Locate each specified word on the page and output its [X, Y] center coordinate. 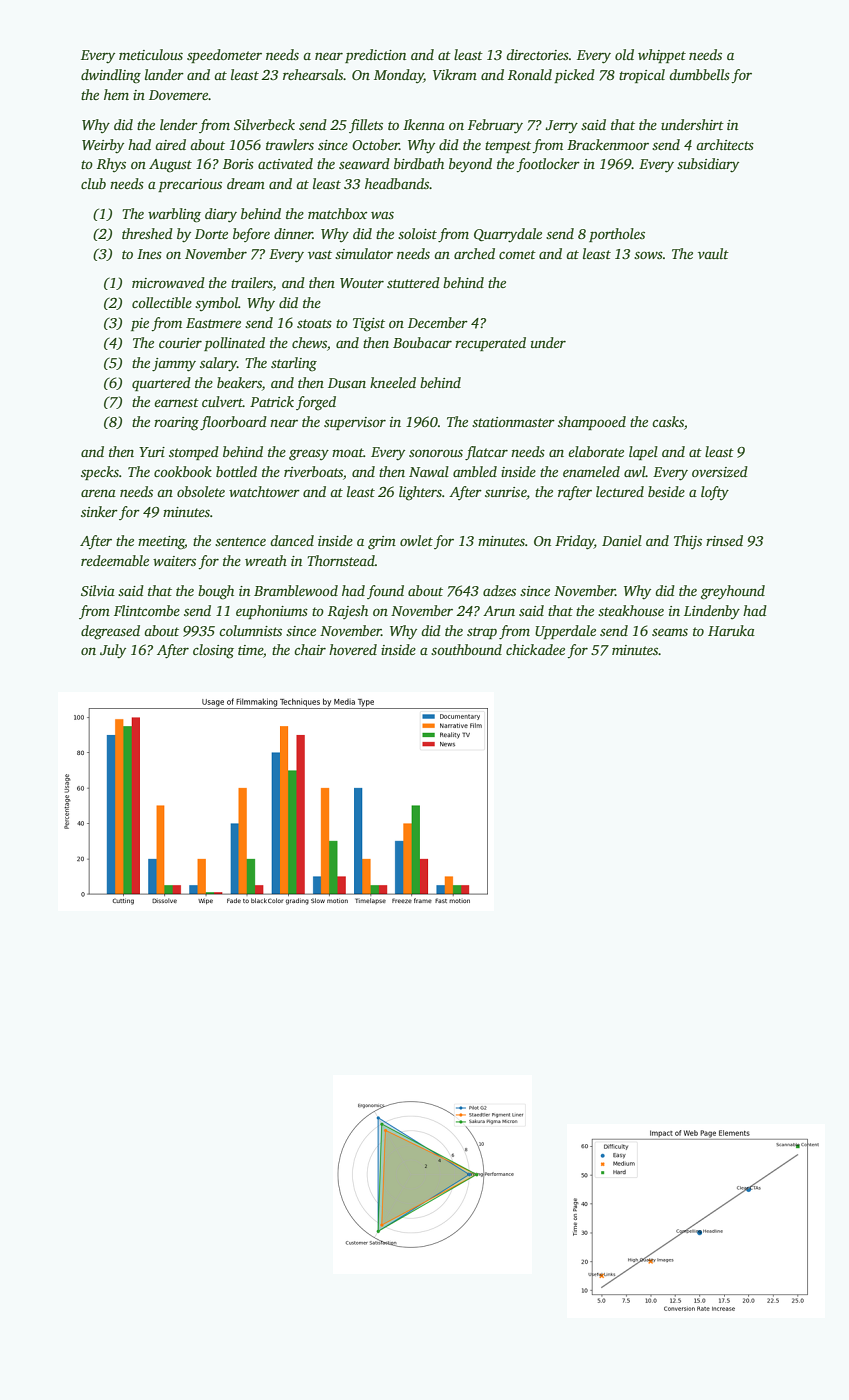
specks [100, 473]
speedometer [224, 56]
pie [140, 324]
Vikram [455, 74]
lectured [620, 491]
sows [648, 255]
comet [517, 254]
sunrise [505, 492]
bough [216, 592]
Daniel [622, 540]
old [624, 54]
